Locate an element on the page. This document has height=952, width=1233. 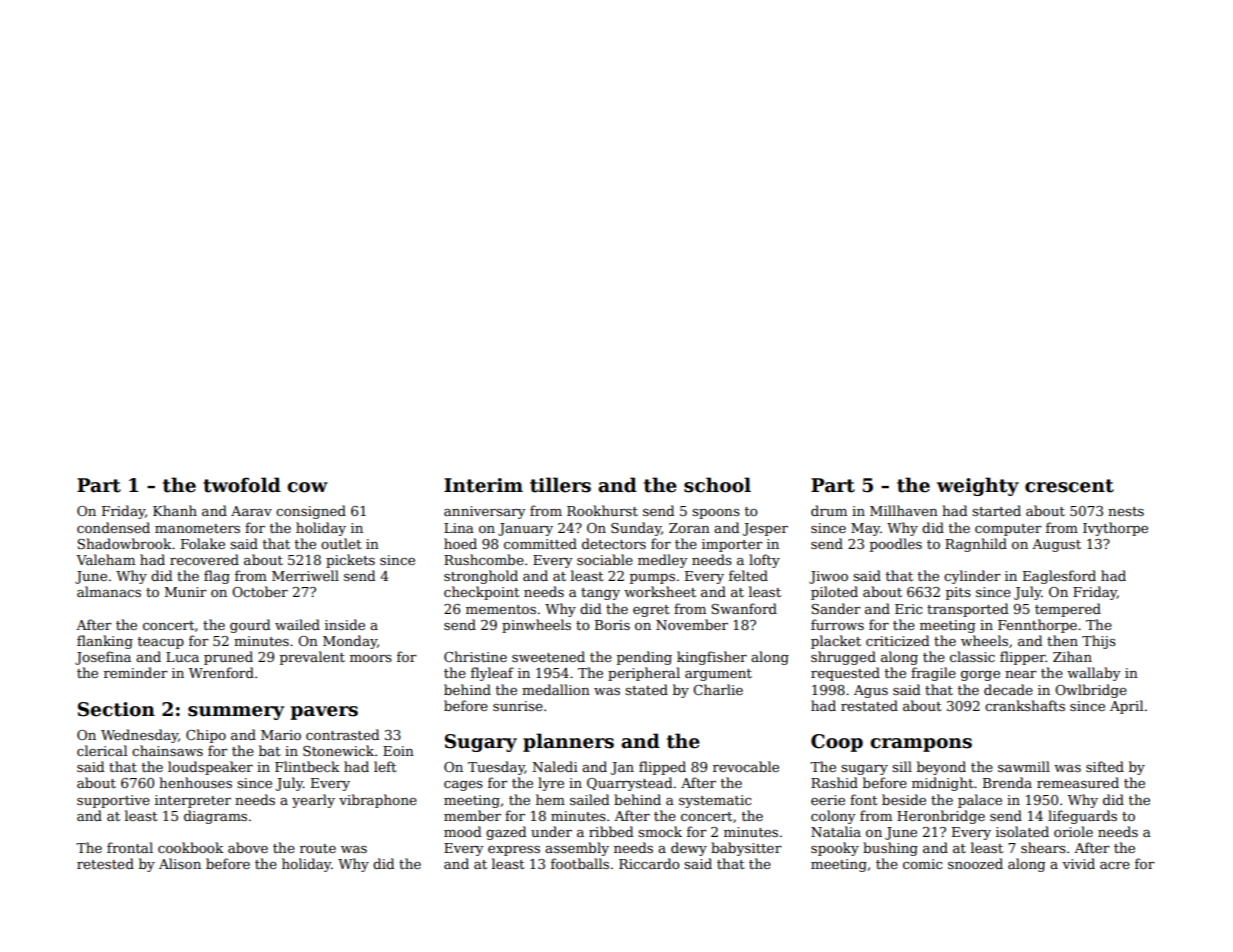
recovered is located at coordinates (204, 559).
